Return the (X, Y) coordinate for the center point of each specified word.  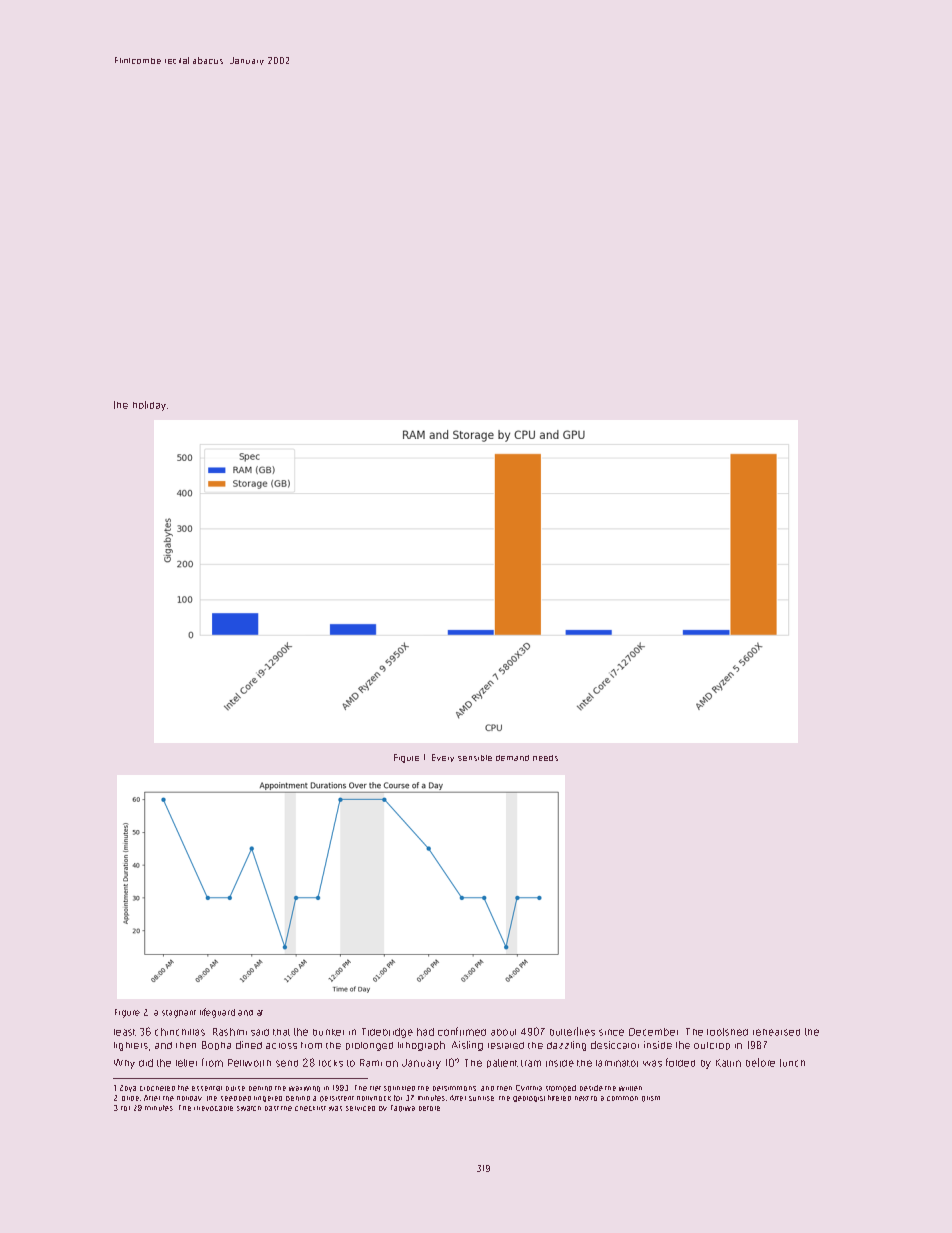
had (425, 1032)
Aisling (467, 1046)
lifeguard (217, 1013)
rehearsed (776, 1032)
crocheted (157, 1088)
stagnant (179, 1014)
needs (545, 758)
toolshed (727, 1032)
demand (512, 758)
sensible (475, 758)
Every (443, 758)
